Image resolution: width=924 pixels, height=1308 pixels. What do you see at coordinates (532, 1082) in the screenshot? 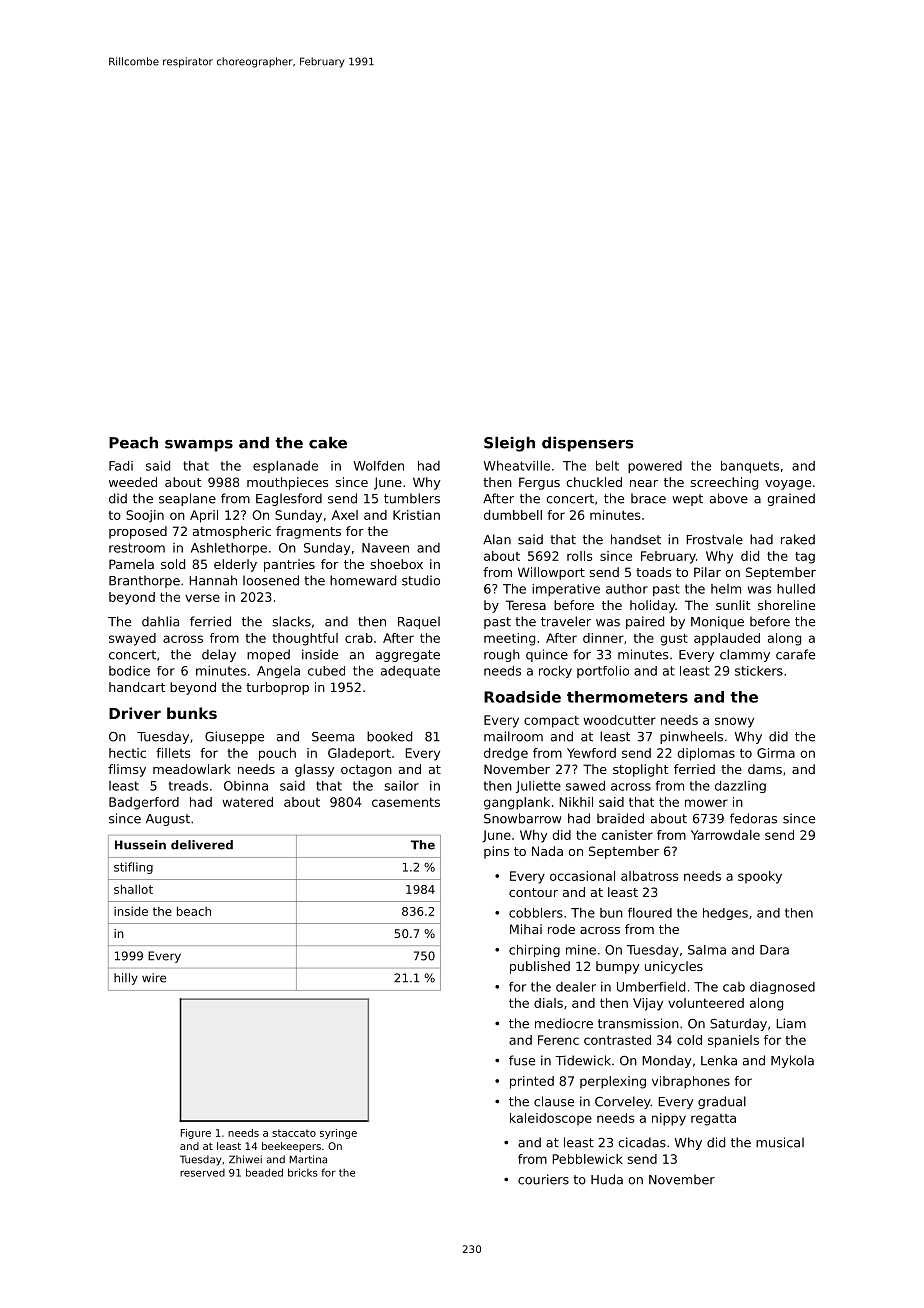
I see `printed` at bounding box center [532, 1082].
